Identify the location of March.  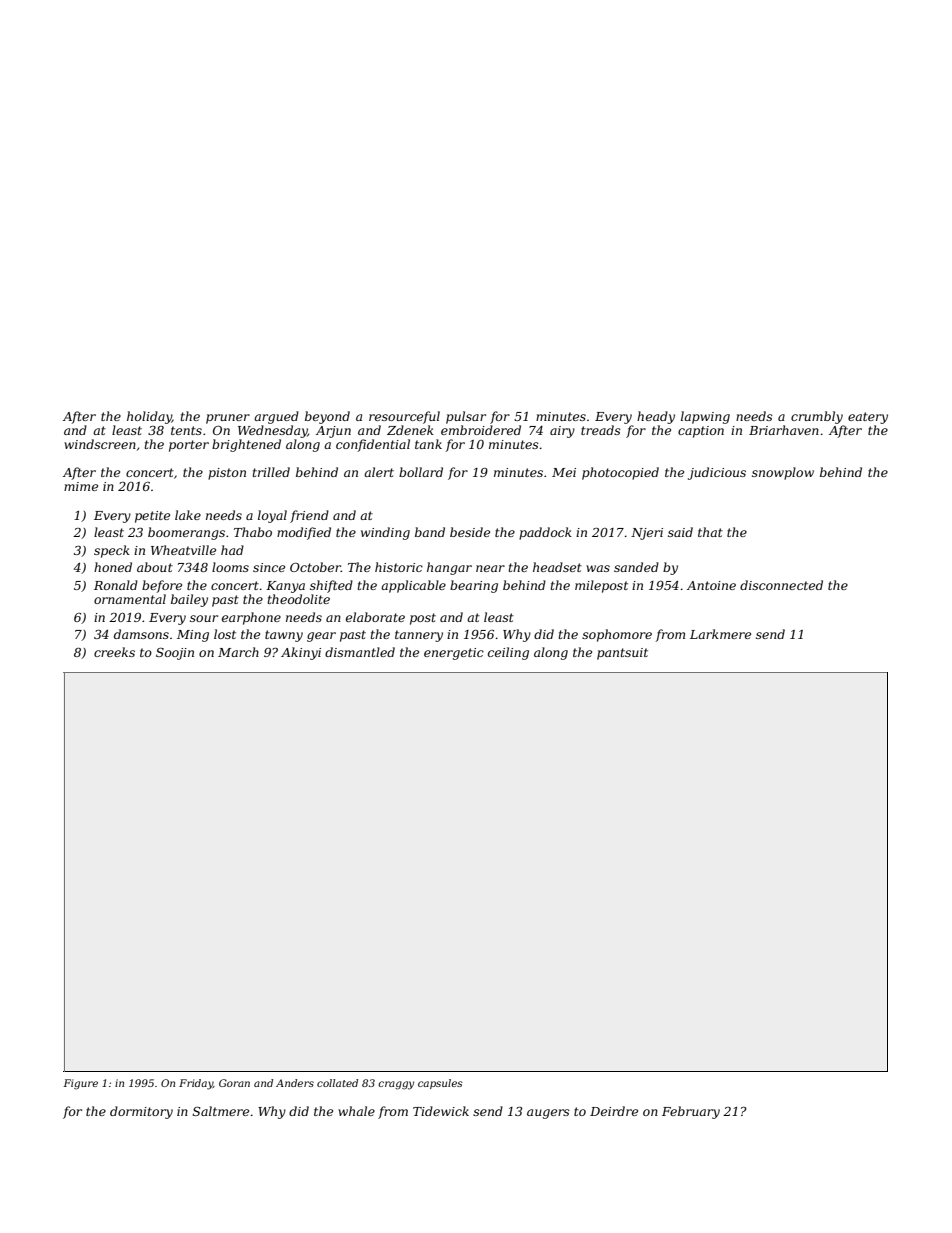
(238, 652).
